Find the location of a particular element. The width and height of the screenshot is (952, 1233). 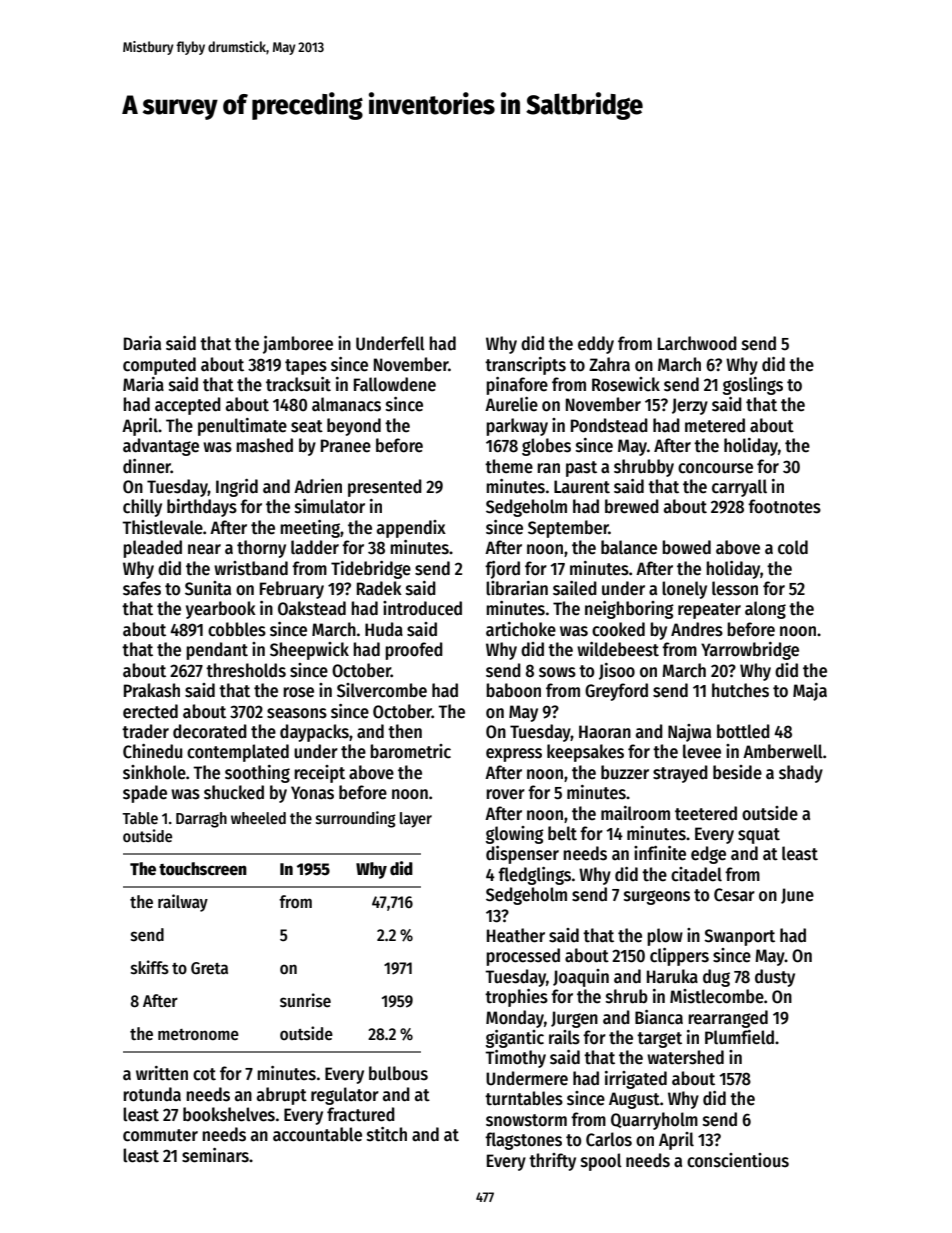

Jerzy is located at coordinates (690, 406).
